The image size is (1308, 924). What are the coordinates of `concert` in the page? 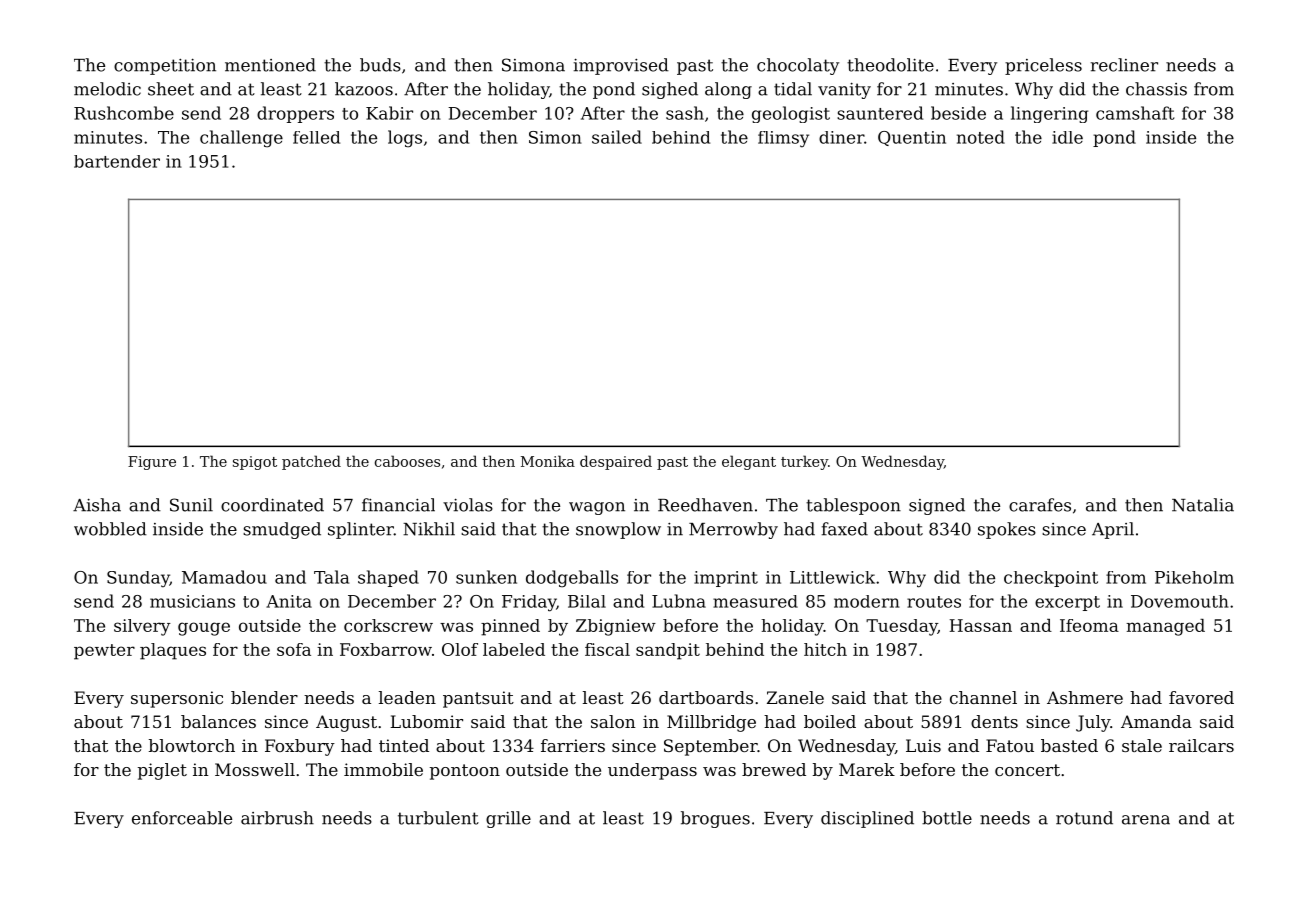 It's located at (1027, 770).
